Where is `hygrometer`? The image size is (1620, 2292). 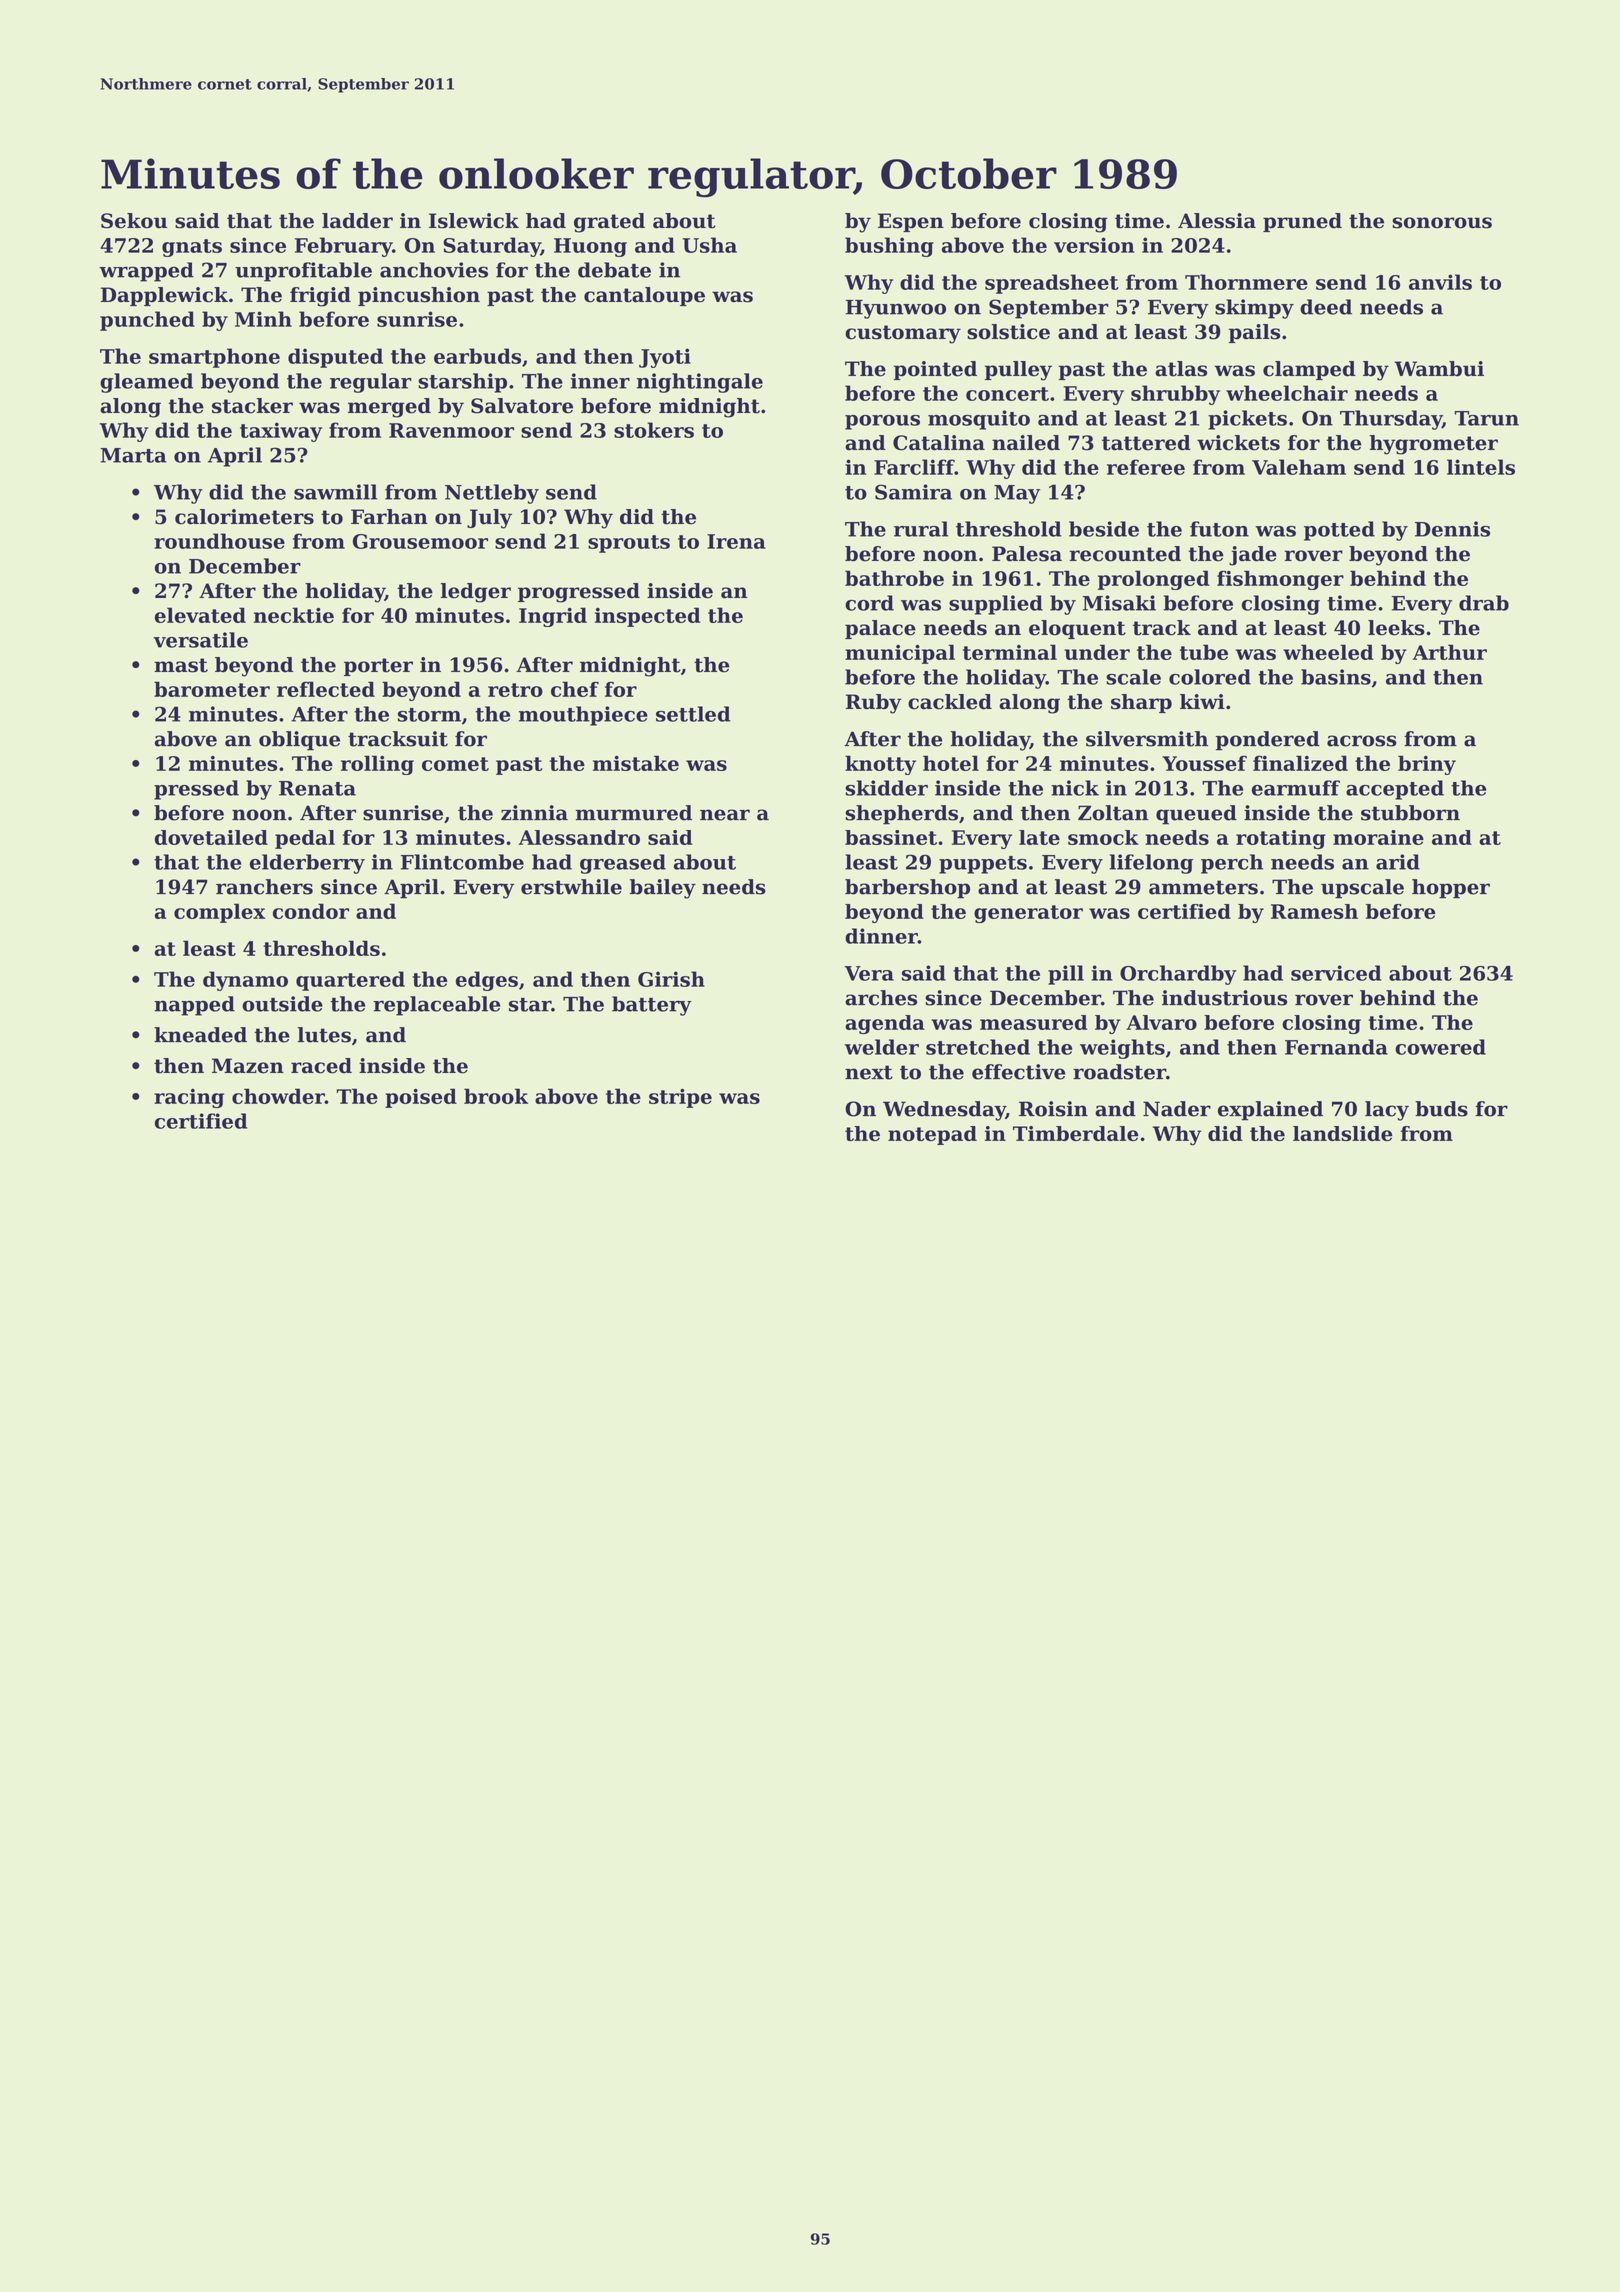 hygrometer is located at coordinates (1433, 445).
